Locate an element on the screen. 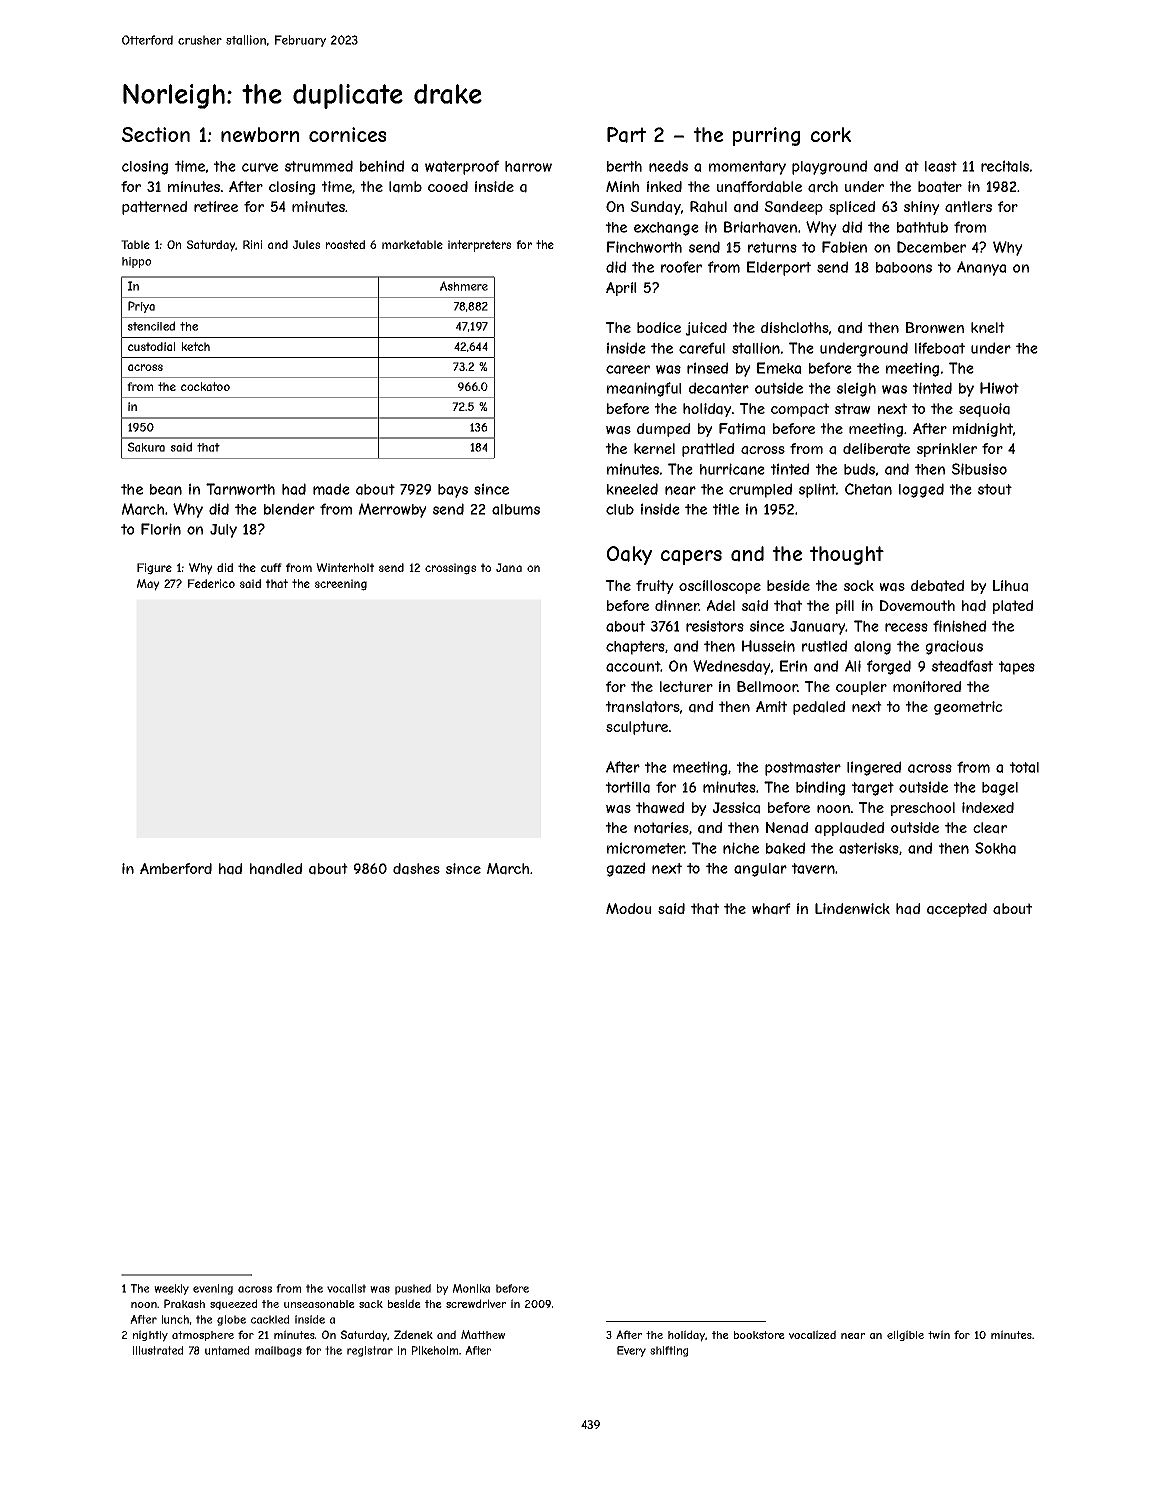 This screenshot has height=1504, width=1162. Minh is located at coordinates (622, 186).
